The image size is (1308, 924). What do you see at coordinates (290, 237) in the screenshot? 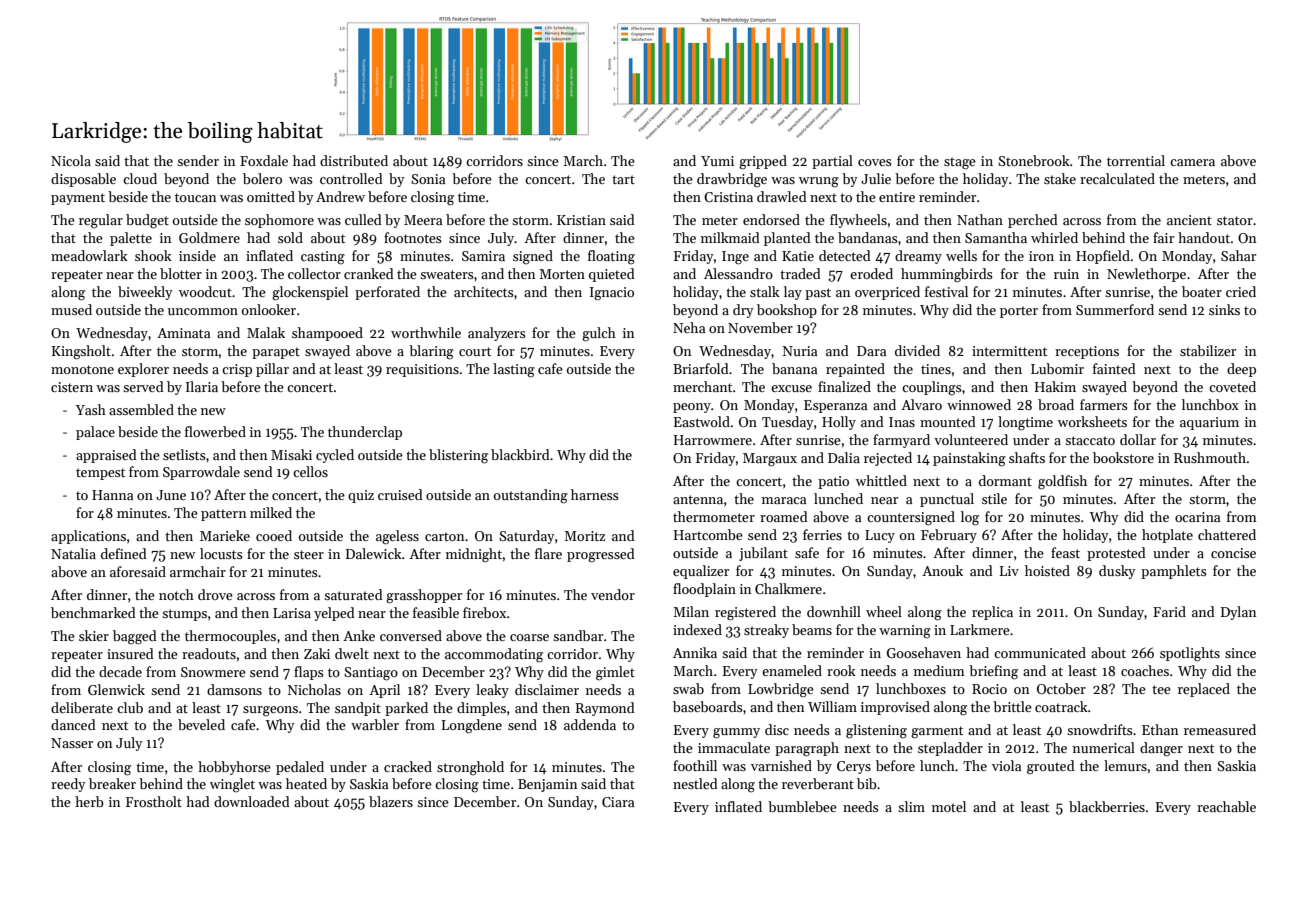
I see `sold` at bounding box center [290, 237].
